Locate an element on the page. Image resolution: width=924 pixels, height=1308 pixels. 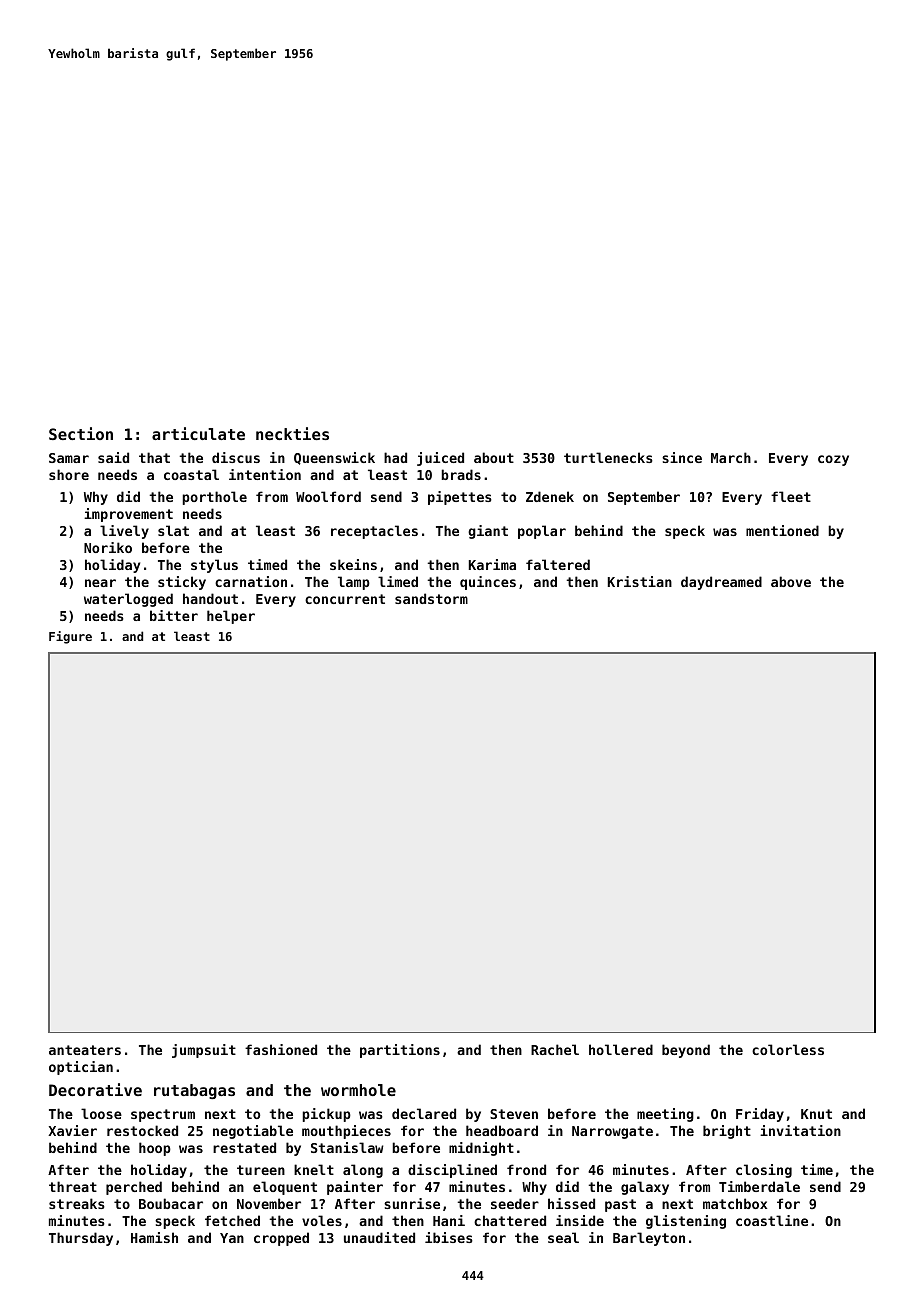
Yan is located at coordinates (232, 1238).
